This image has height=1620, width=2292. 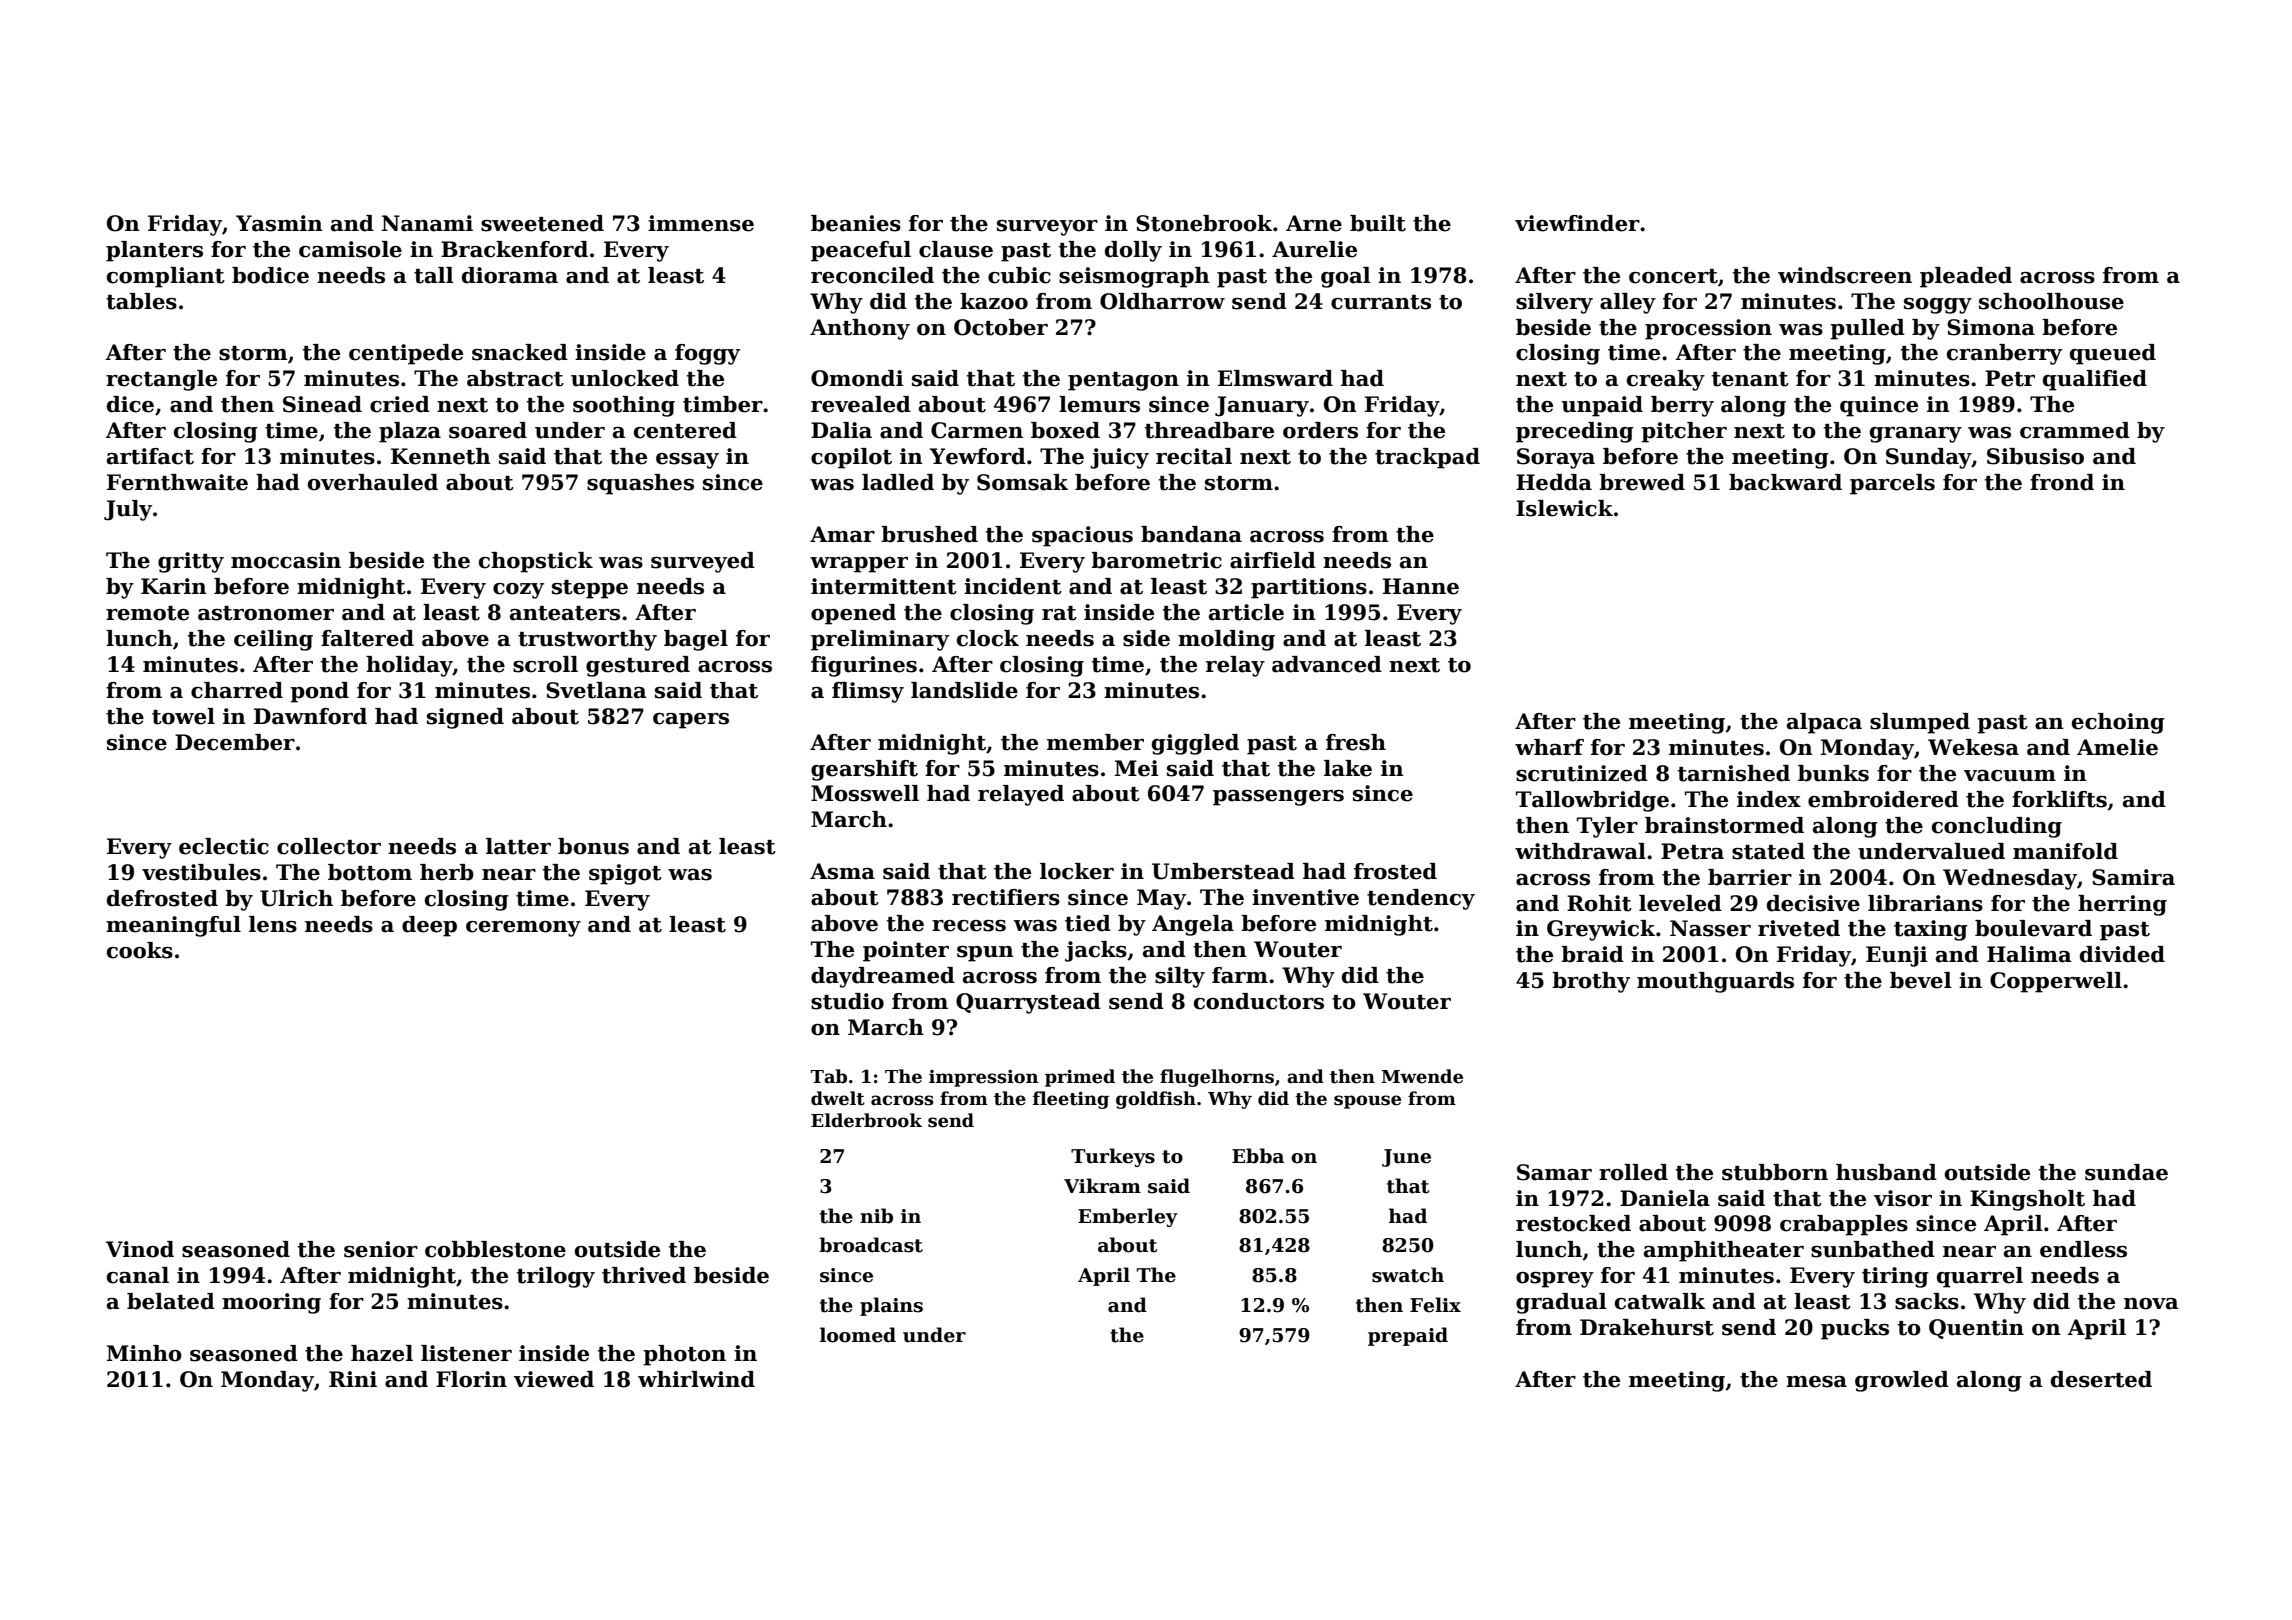 I want to click on Vinod, so click(x=140, y=1249).
